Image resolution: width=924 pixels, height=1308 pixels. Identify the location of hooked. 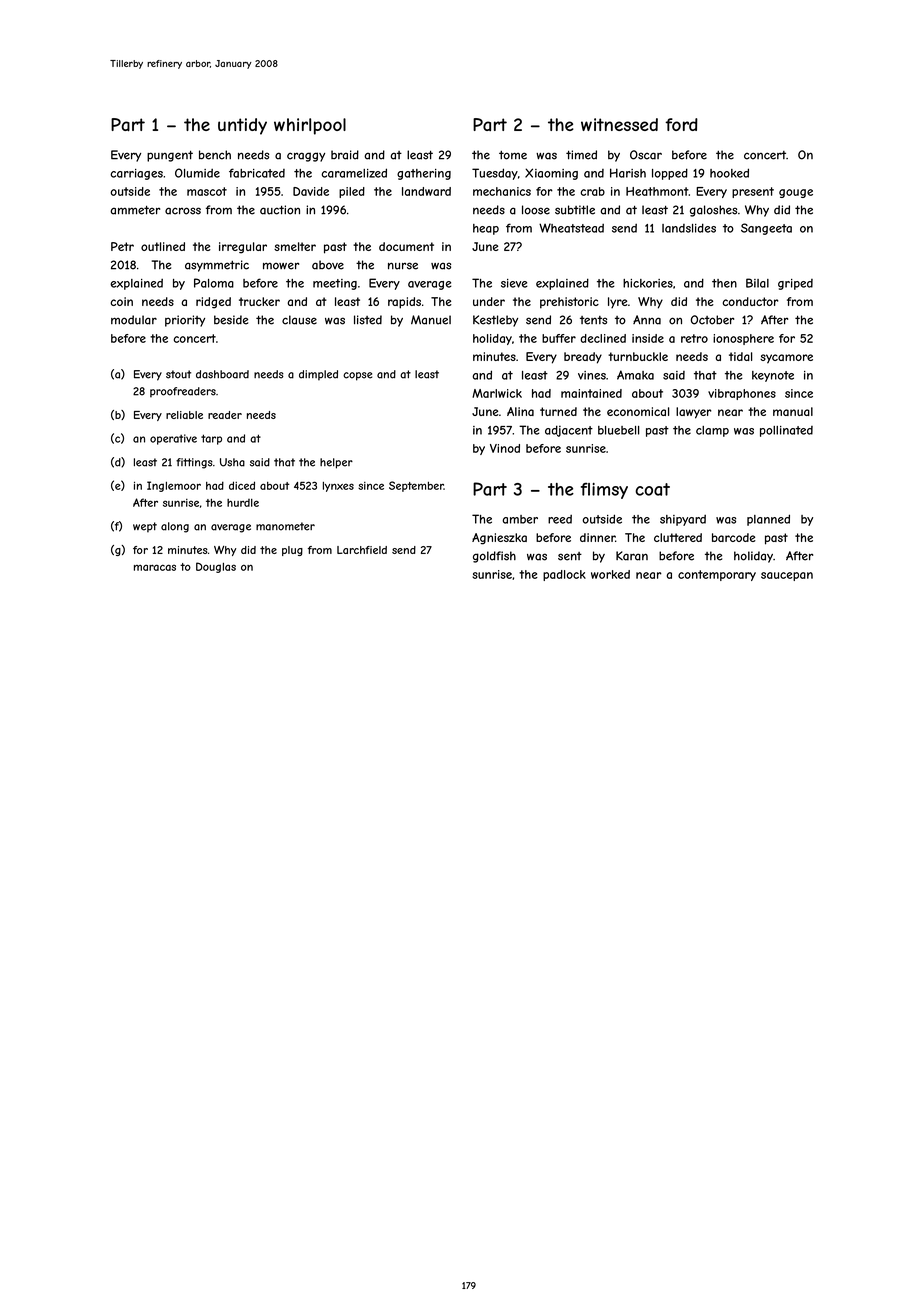
(729, 173).
